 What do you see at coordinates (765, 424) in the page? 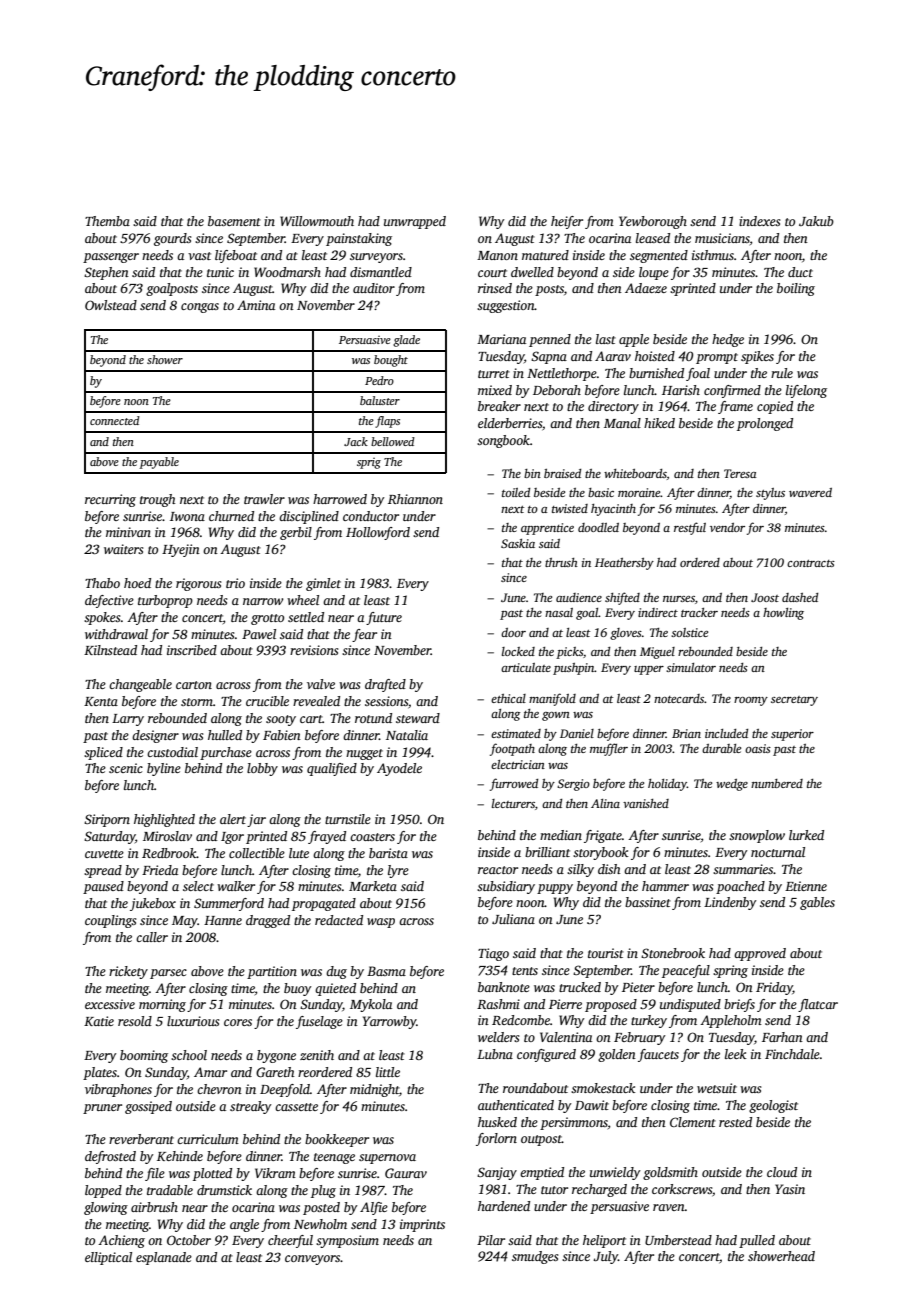
I see `prolonged` at bounding box center [765, 424].
